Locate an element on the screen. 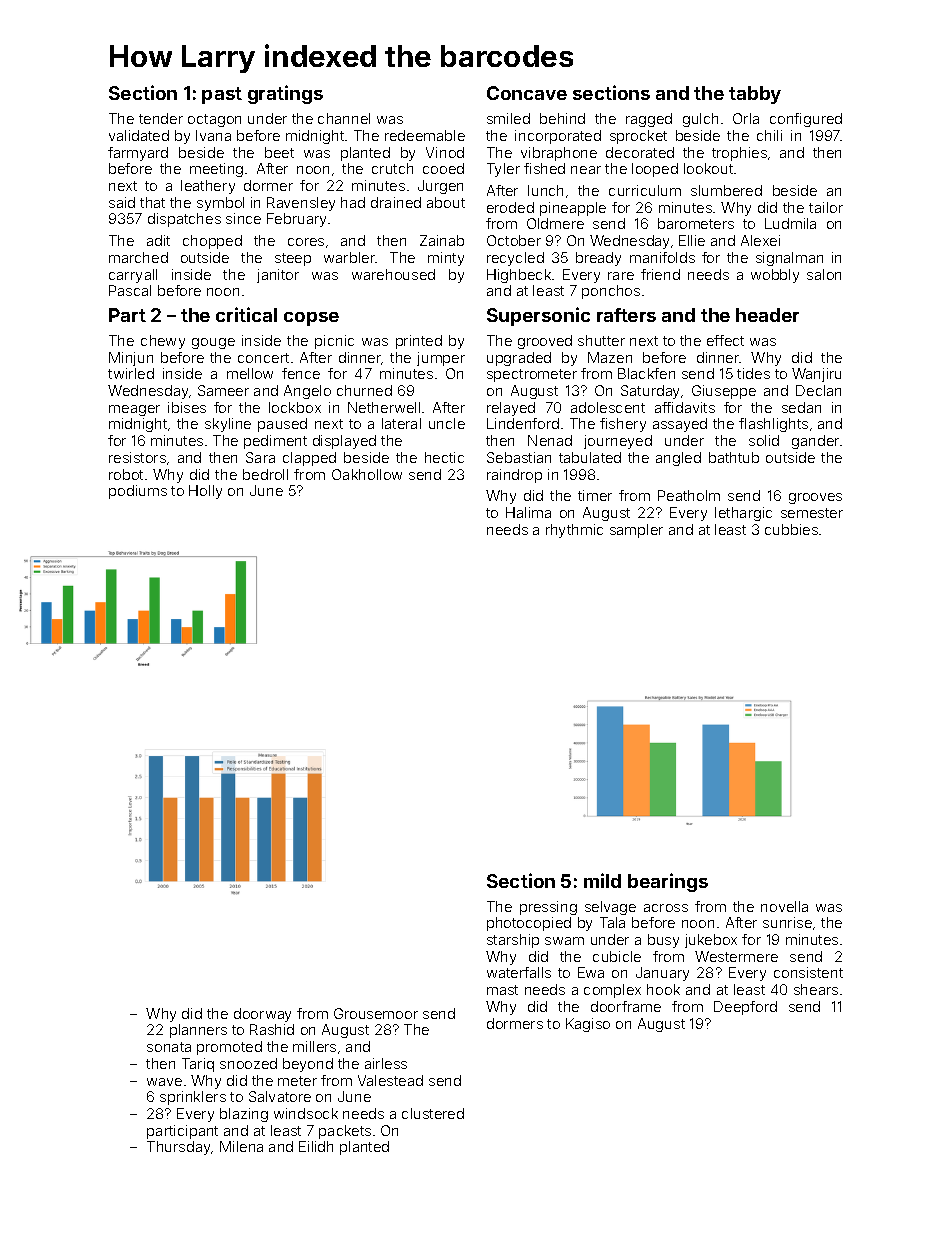 This screenshot has height=1233, width=952. tabby is located at coordinates (755, 95).
